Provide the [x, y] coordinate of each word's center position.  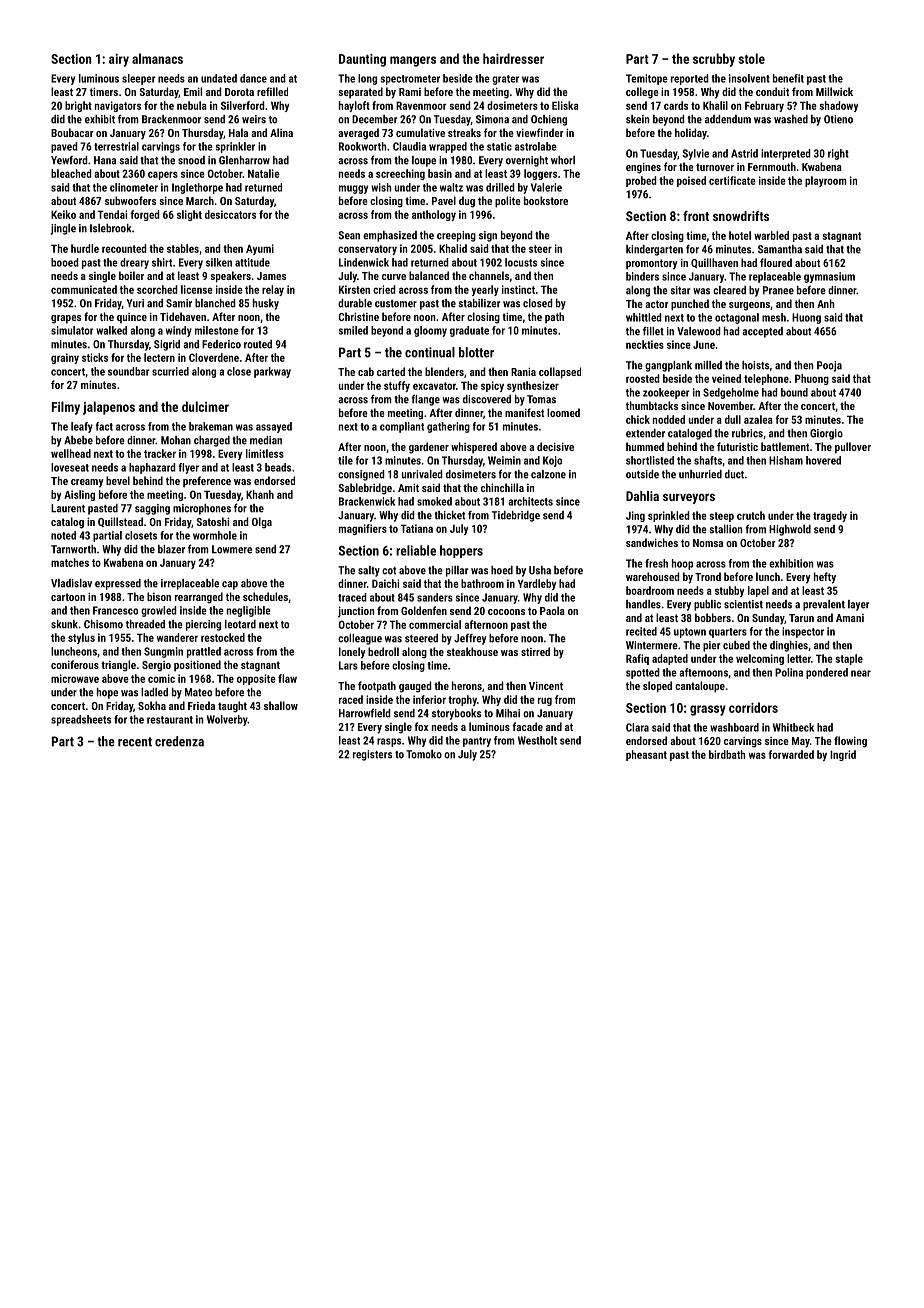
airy [119, 60]
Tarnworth [73, 549]
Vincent [546, 686]
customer [396, 304]
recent [135, 742]
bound [794, 392]
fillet [653, 331]
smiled [353, 330]
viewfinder [540, 132]
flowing [850, 742]
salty [369, 571]
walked [111, 330]
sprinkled [669, 516]
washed [791, 119]
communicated [84, 289]
